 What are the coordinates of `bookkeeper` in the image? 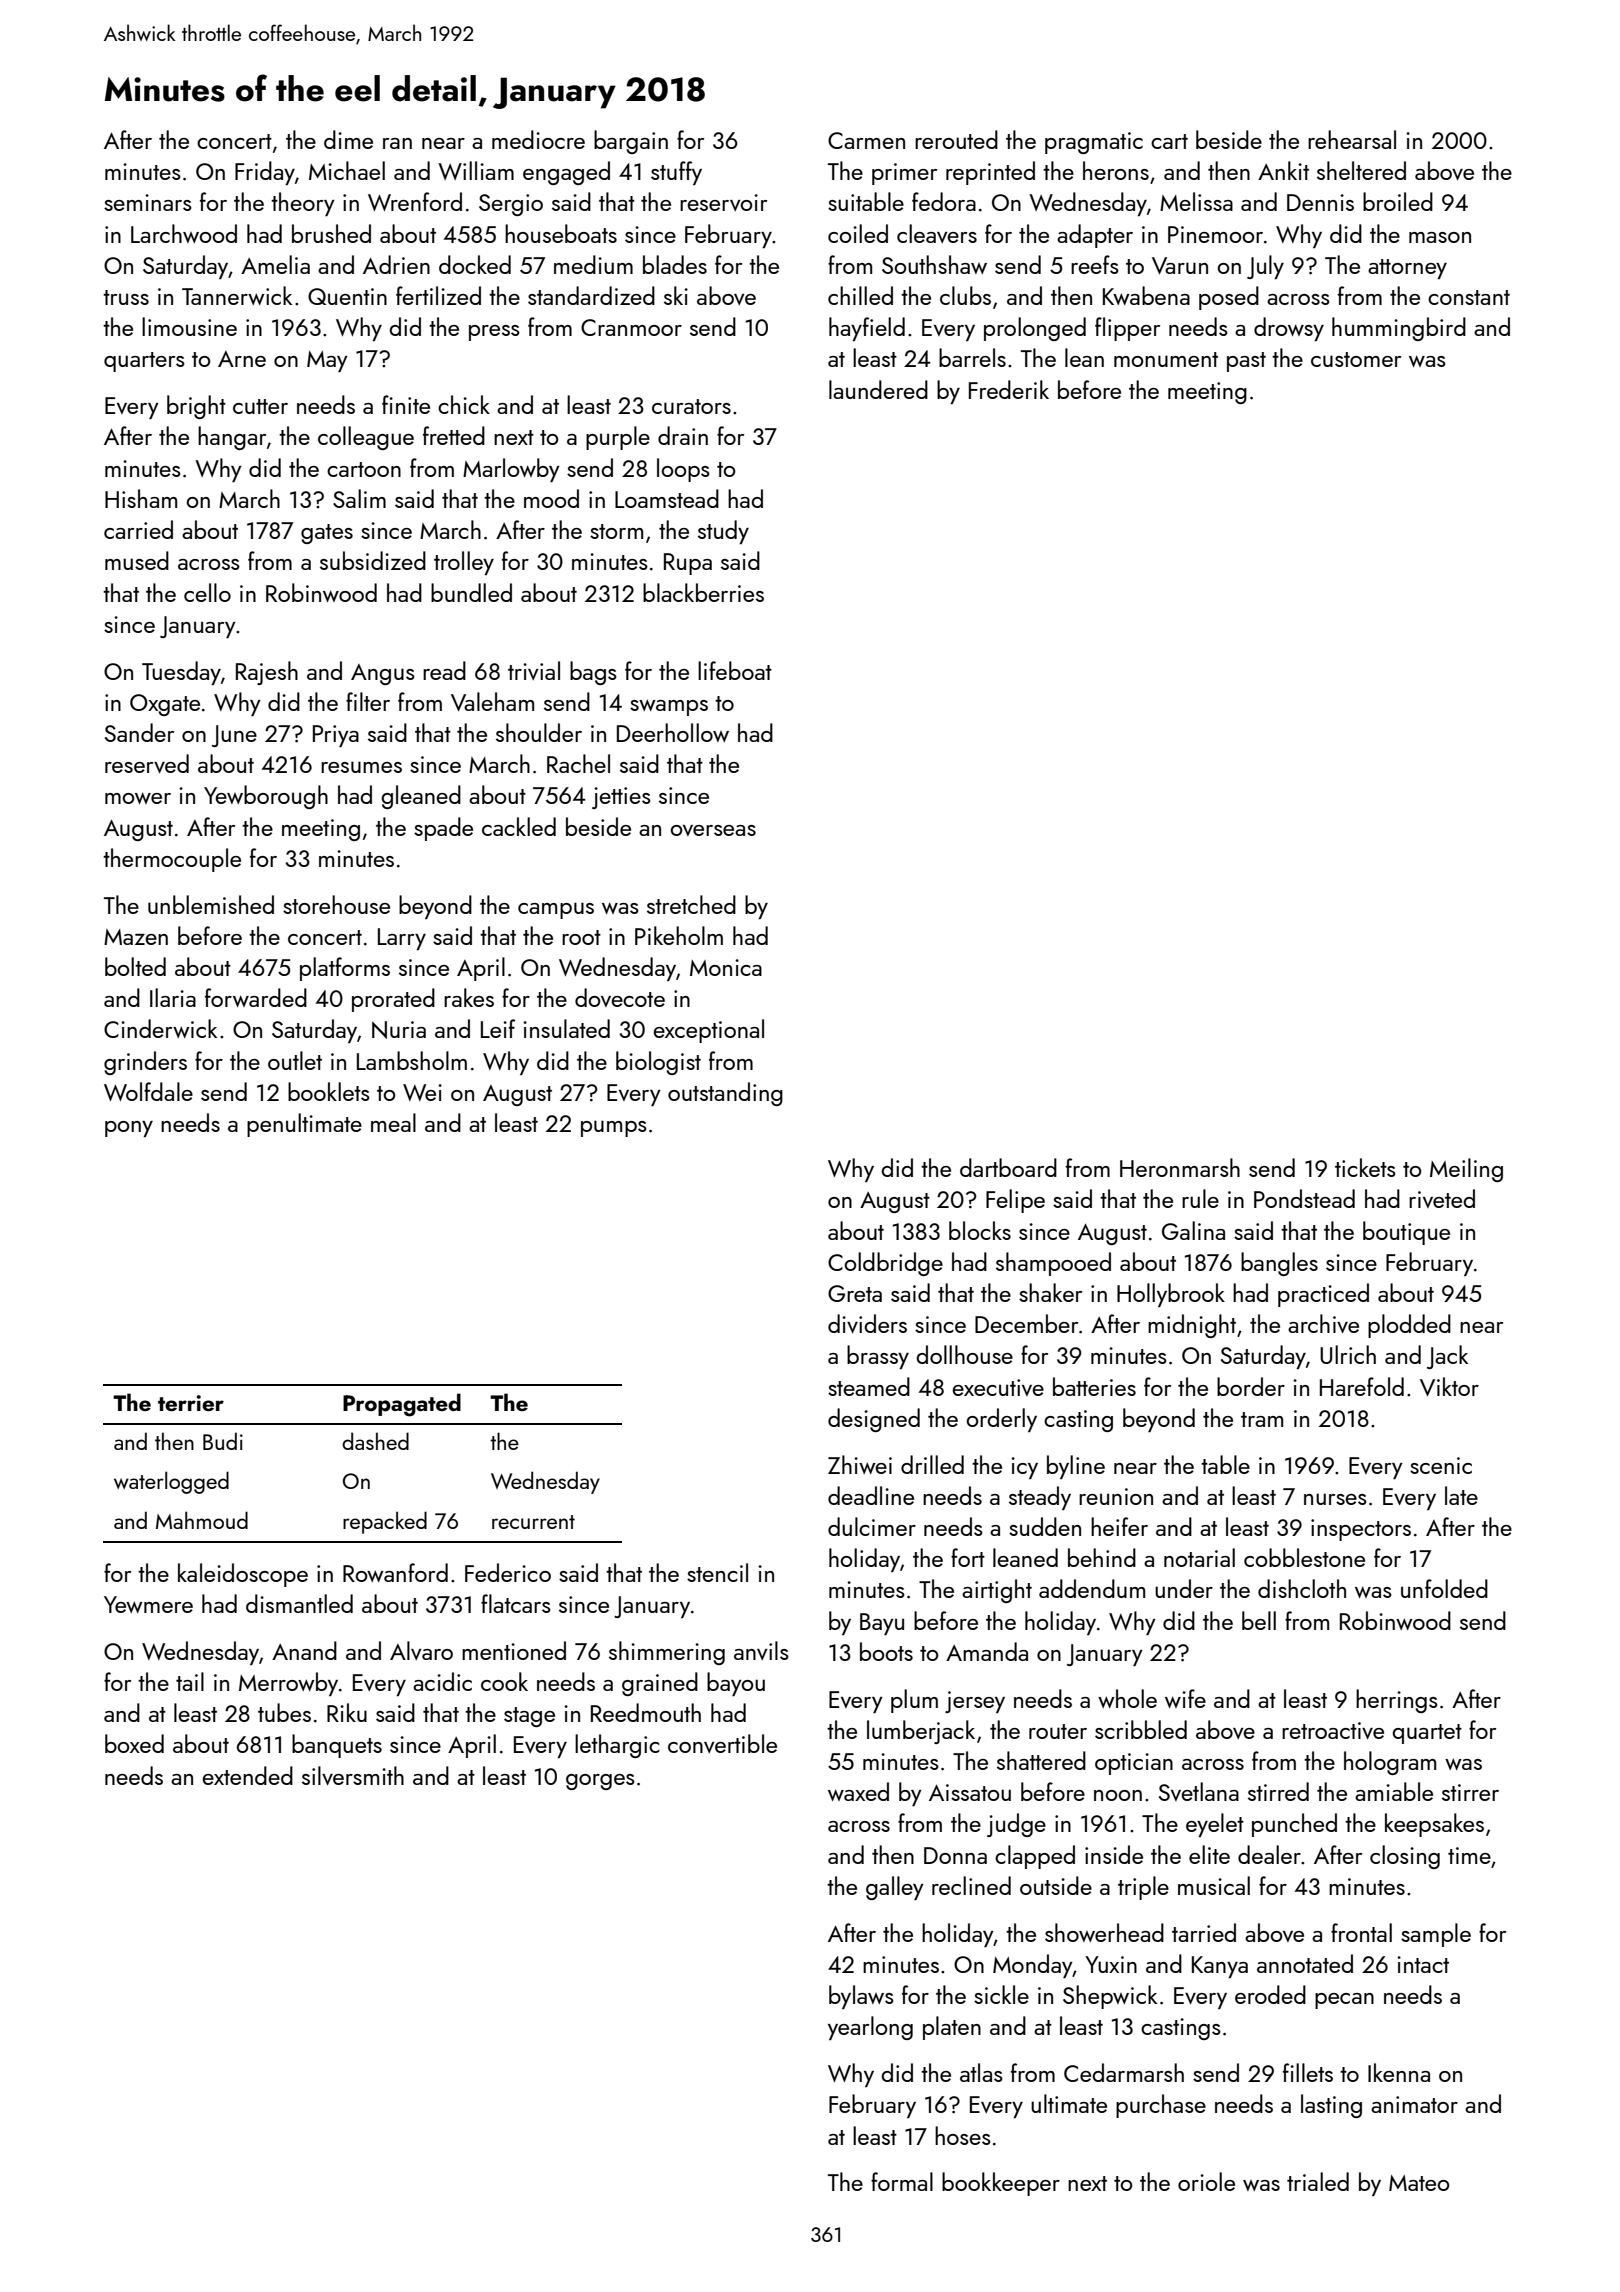 It's located at (1001, 2184).
